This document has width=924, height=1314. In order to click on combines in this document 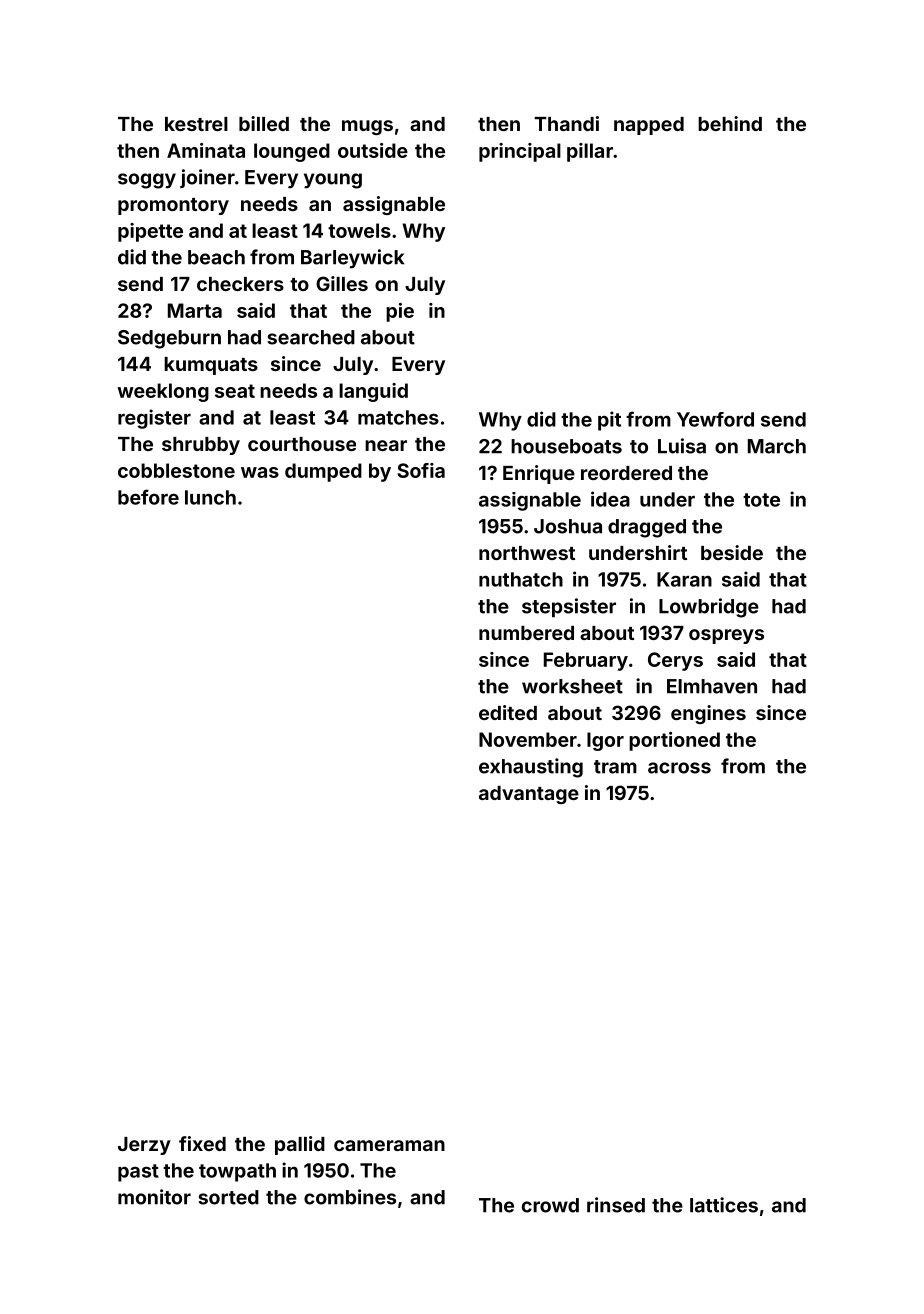, I will do `click(350, 1197)`.
